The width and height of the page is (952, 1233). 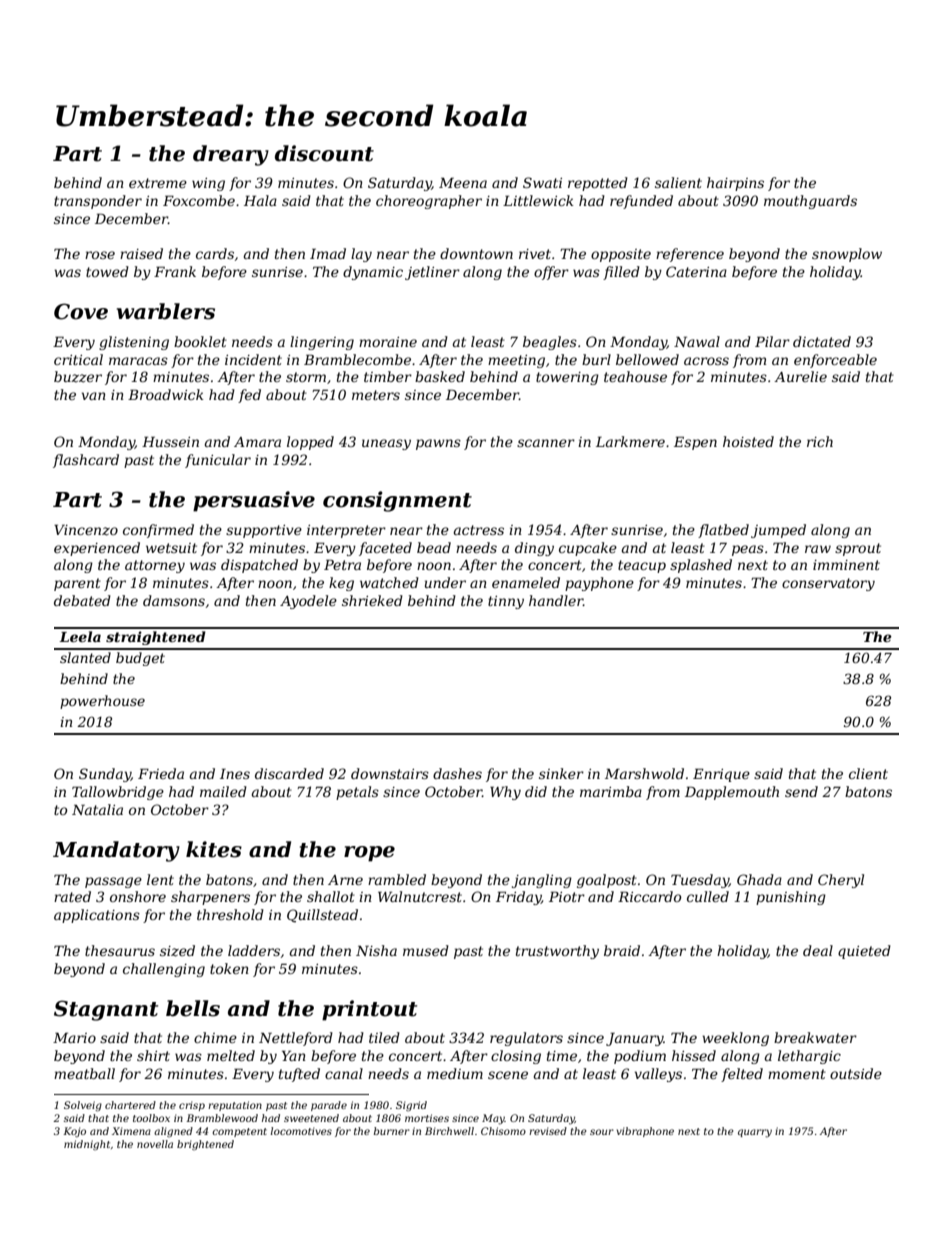 I want to click on mused, so click(x=426, y=950).
